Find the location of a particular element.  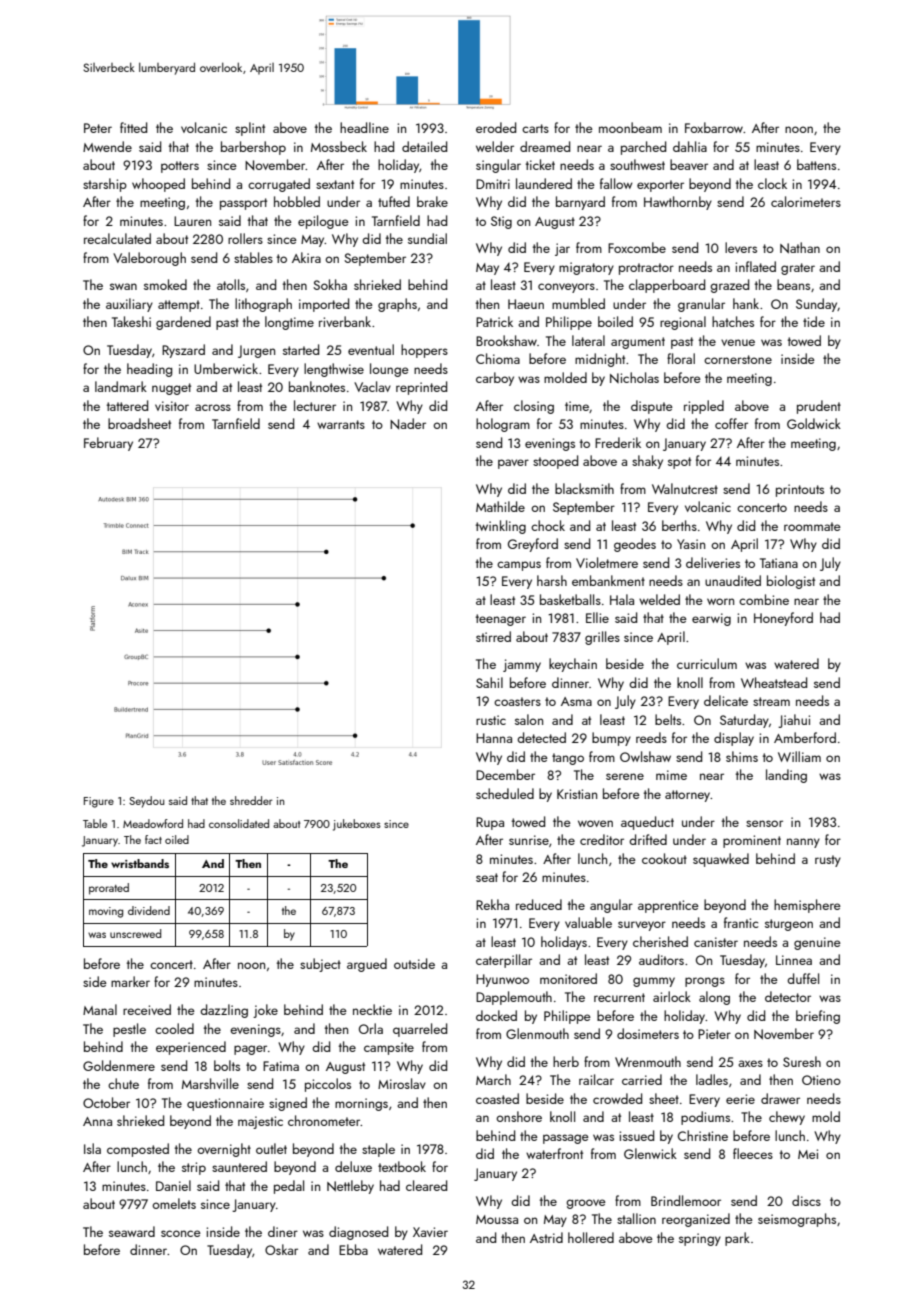

Oskar is located at coordinates (281, 1249).
